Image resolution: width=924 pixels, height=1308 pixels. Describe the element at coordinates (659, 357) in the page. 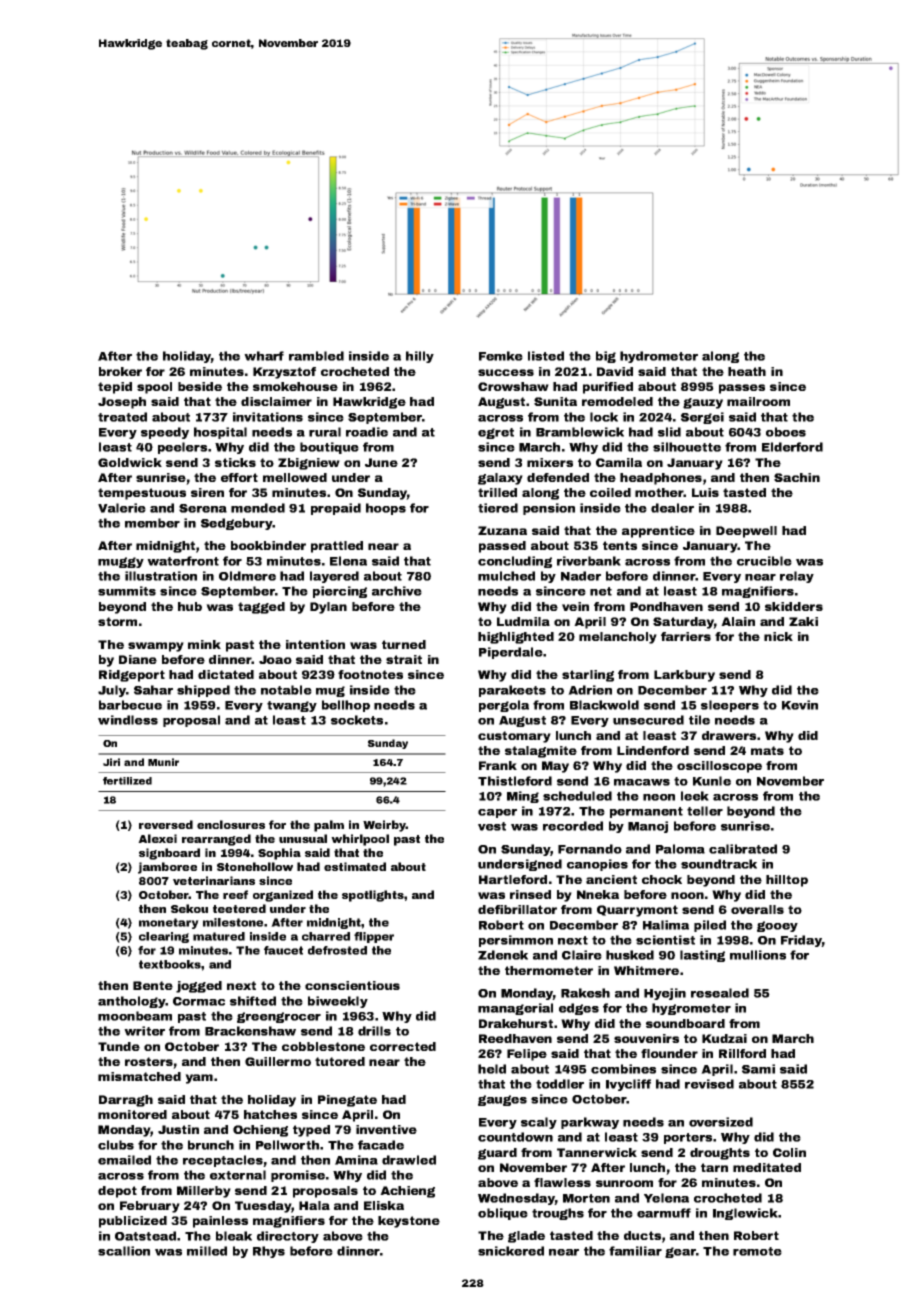

I see `hydrometer` at that location.
